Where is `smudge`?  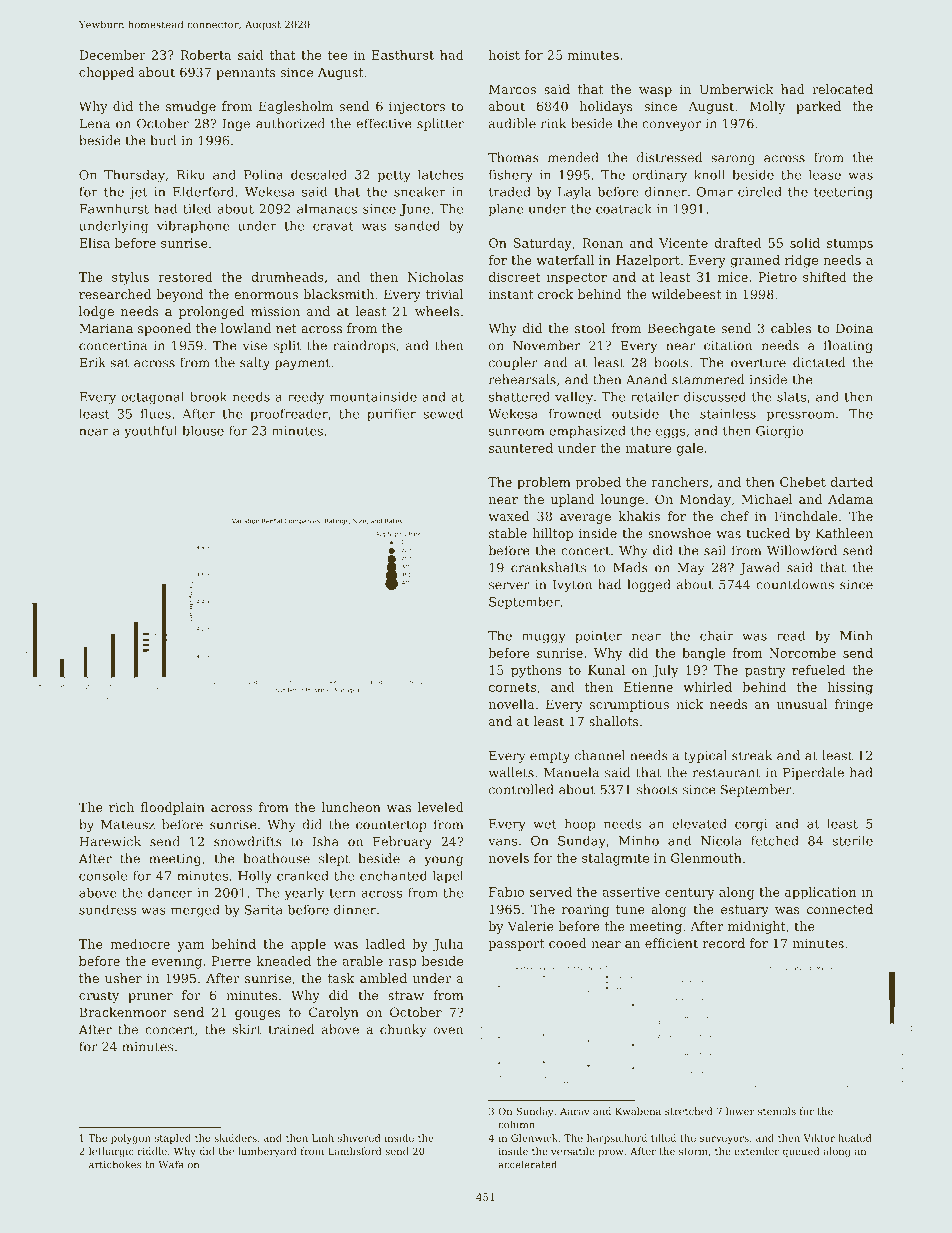 smudge is located at coordinates (191, 107).
